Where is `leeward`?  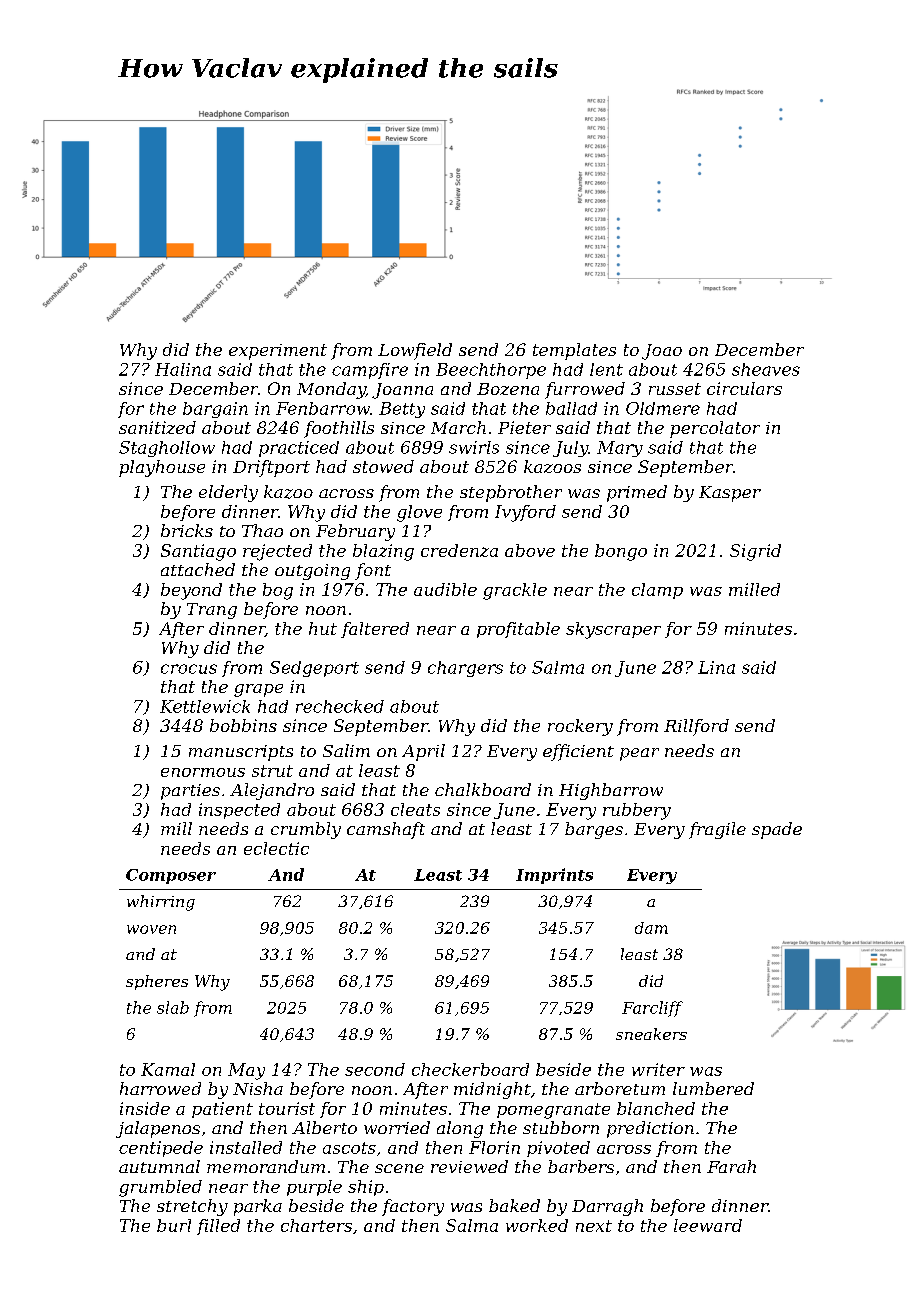
leeward is located at coordinates (708, 1225).
